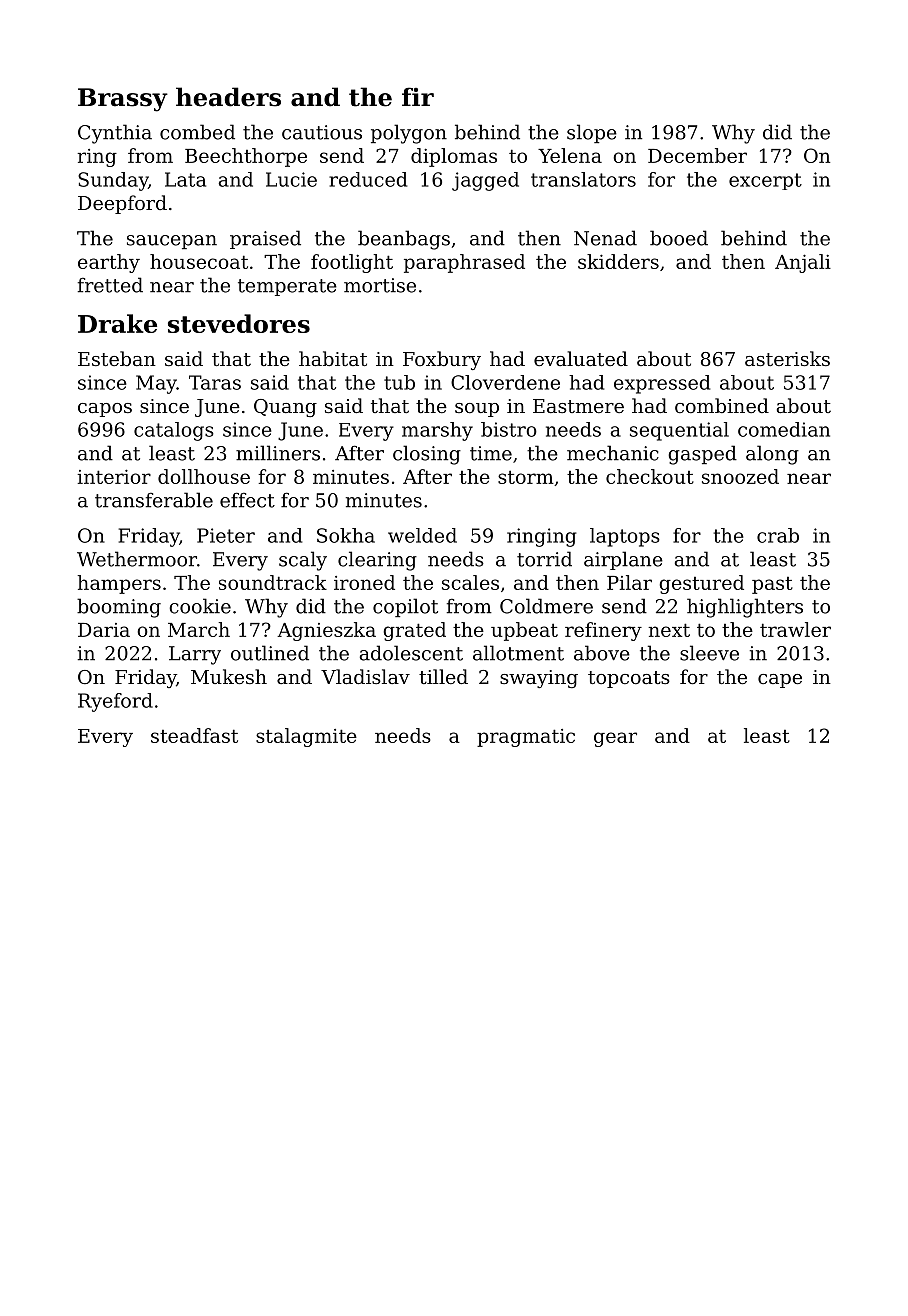  Describe the element at coordinates (105, 410) in the page. I see `capos` at that location.
